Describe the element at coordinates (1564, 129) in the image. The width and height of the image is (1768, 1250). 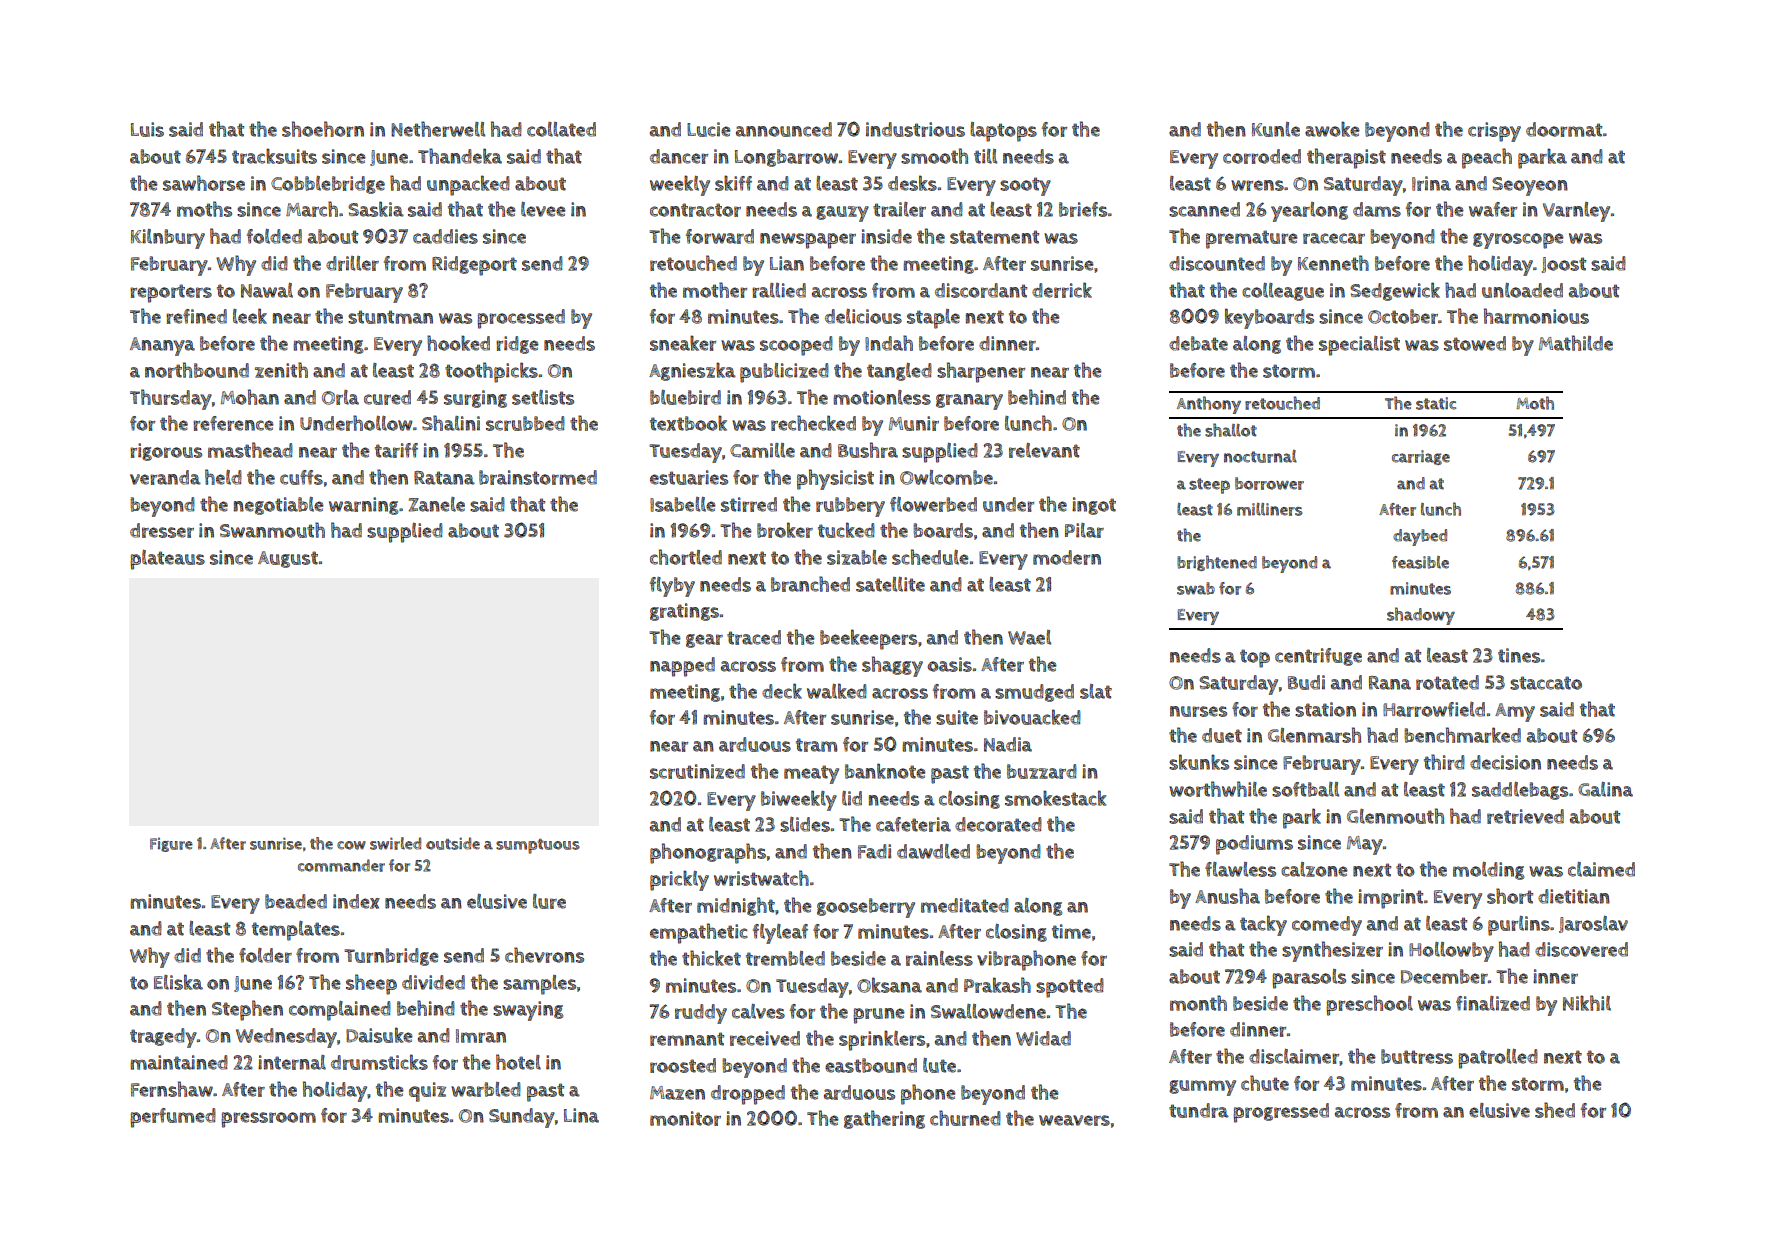
I see `doormat` at that location.
